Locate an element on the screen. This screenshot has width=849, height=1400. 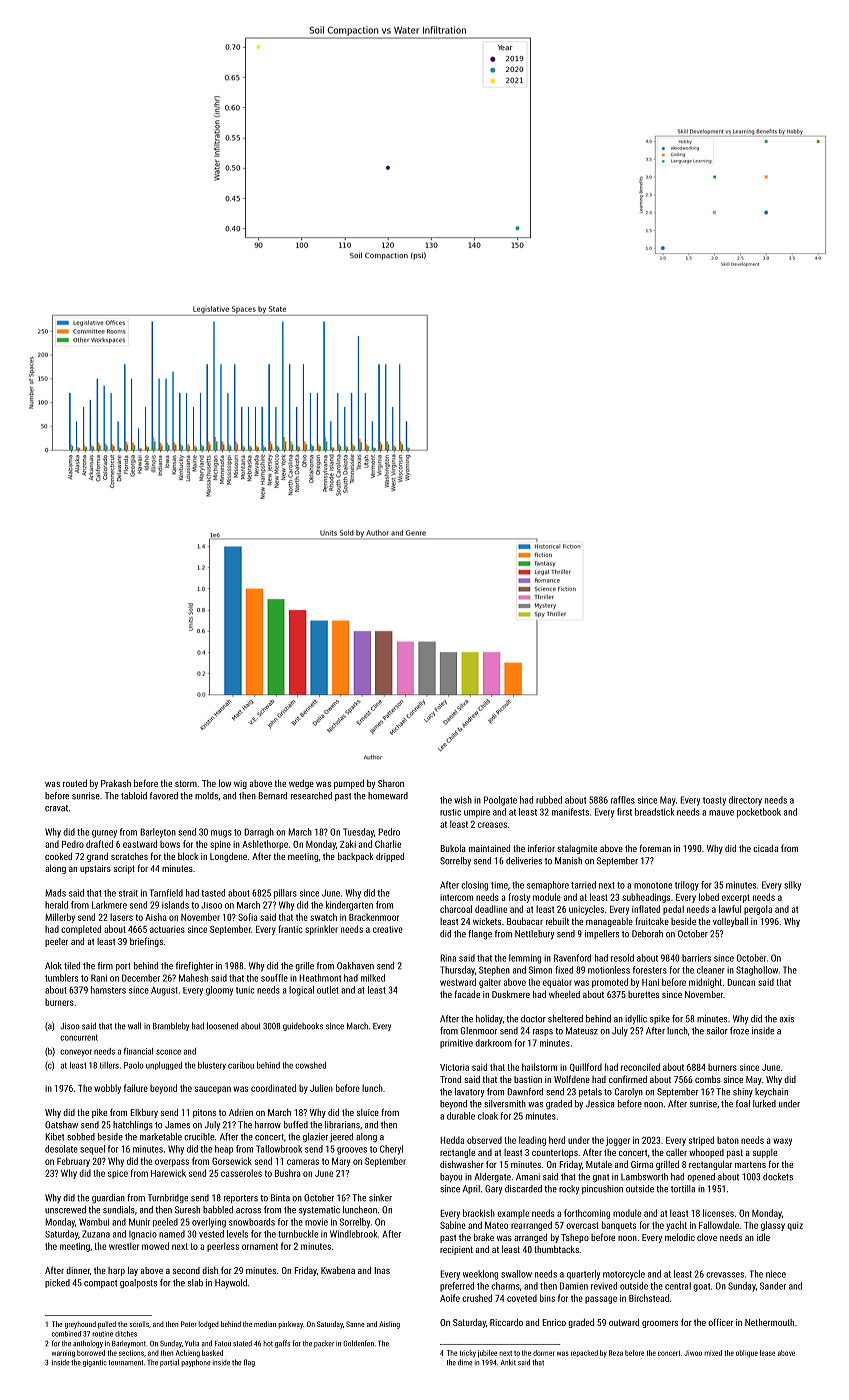
loosened is located at coordinates (222, 1026).
